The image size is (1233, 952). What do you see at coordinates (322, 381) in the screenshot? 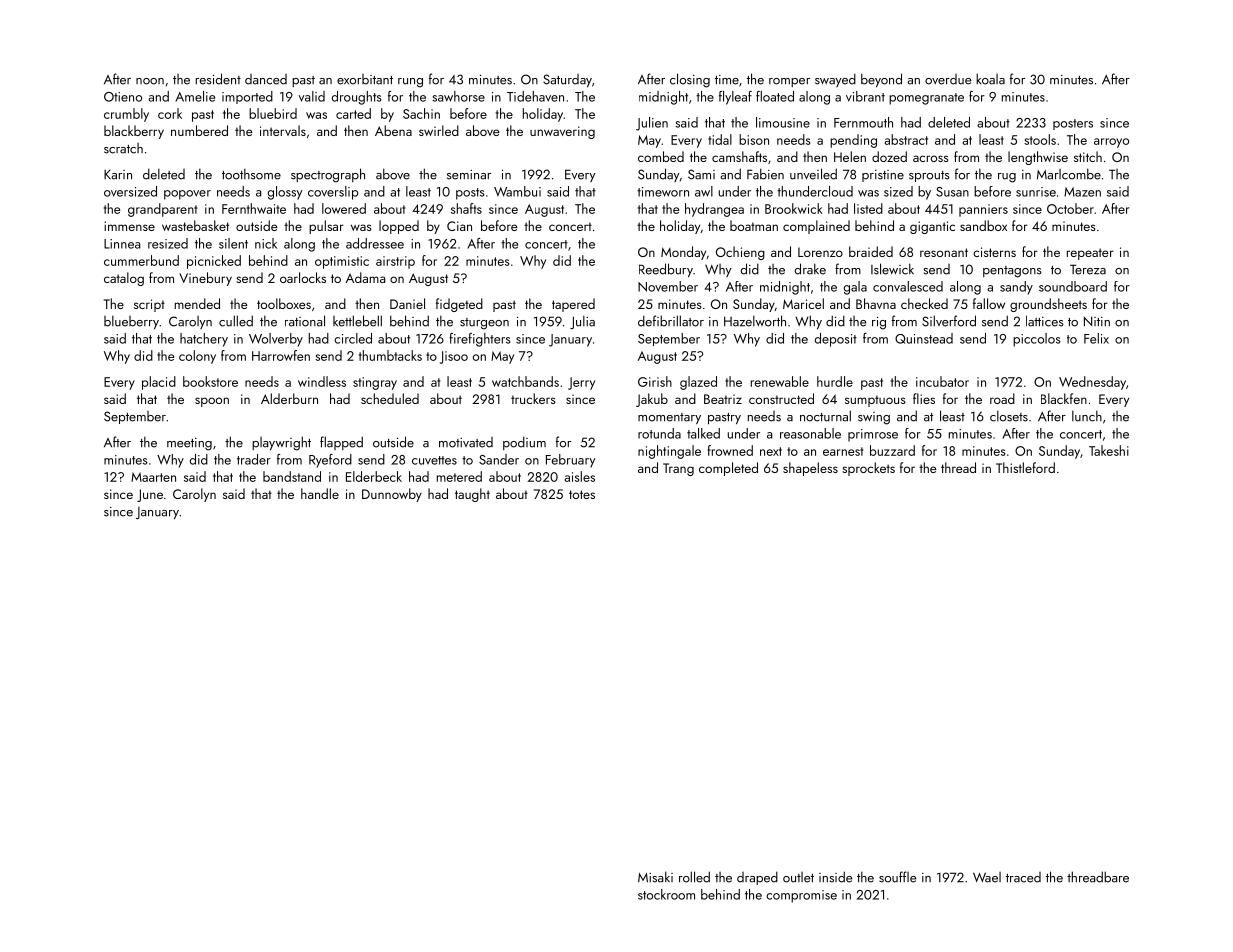
I see `windless` at bounding box center [322, 381].
